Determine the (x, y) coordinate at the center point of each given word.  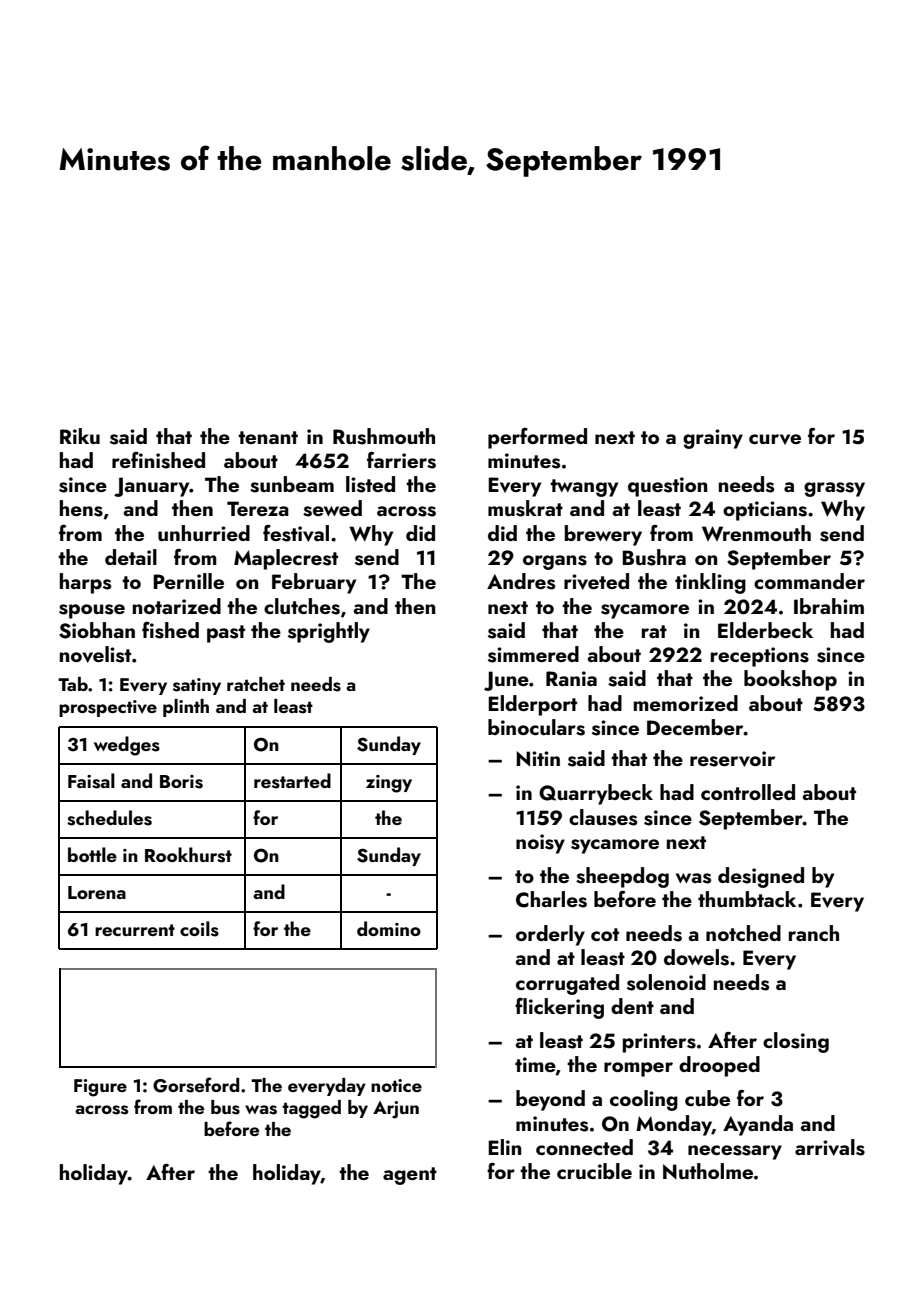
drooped (719, 1066)
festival (296, 533)
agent (410, 1176)
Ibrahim (829, 606)
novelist (95, 654)
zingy (389, 784)
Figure (100, 1088)
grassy (834, 489)
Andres (521, 581)
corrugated (567, 984)
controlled (748, 792)
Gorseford (196, 1085)
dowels (696, 957)
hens (81, 508)
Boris (181, 782)
